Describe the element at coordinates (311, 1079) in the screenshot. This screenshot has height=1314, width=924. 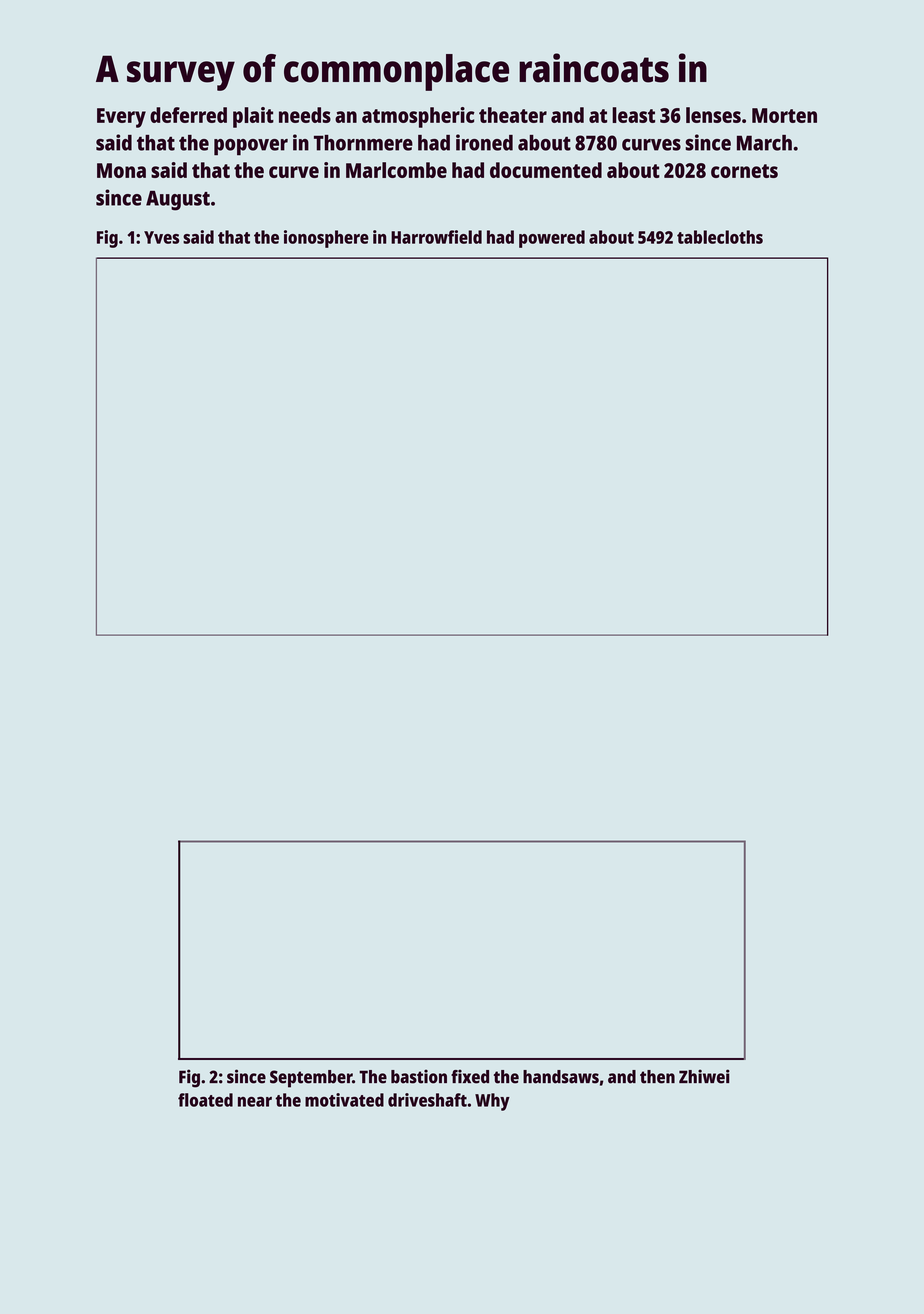
I see `September` at that location.
